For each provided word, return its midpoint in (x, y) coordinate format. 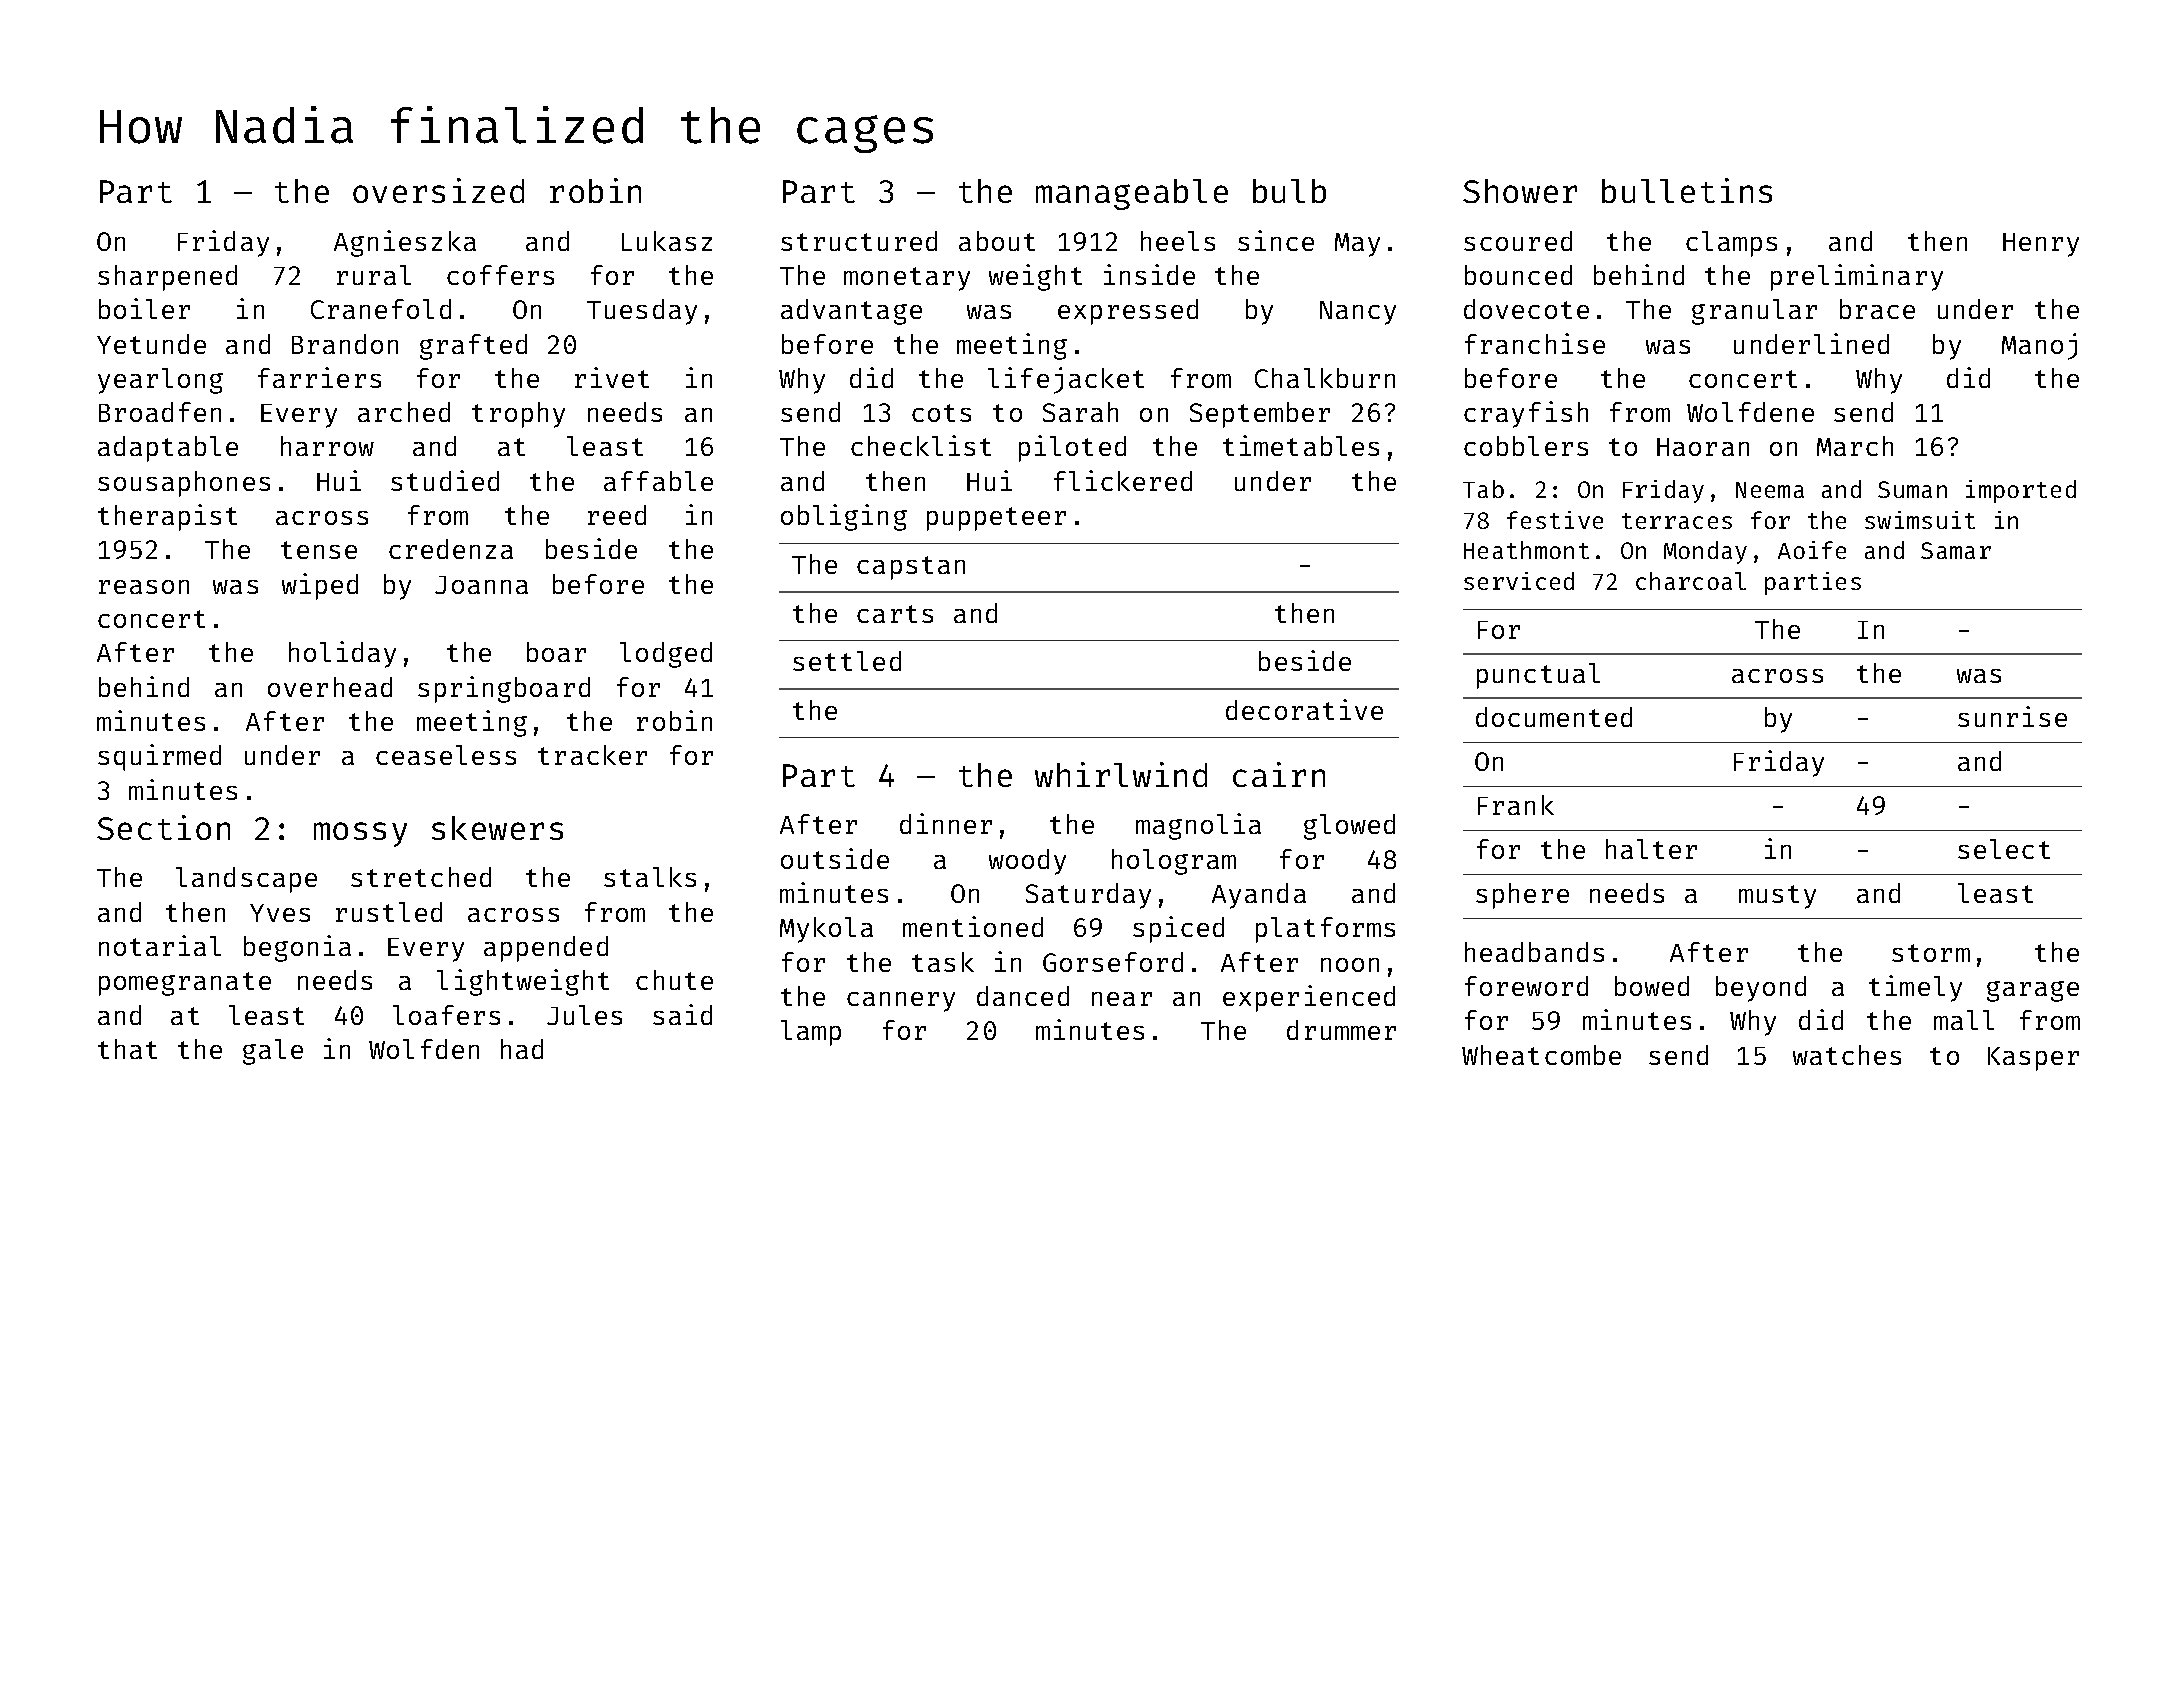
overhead (330, 687)
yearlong (160, 381)
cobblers (1526, 446)
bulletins (1687, 190)
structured (859, 241)
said (682, 1014)
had (522, 1049)
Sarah (1080, 412)
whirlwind (1121, 774)
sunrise (2012, 716)
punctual (1538, 676)
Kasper (2033, 1059)
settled (847, 661)
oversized (438, 190)
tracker (592, 755)
